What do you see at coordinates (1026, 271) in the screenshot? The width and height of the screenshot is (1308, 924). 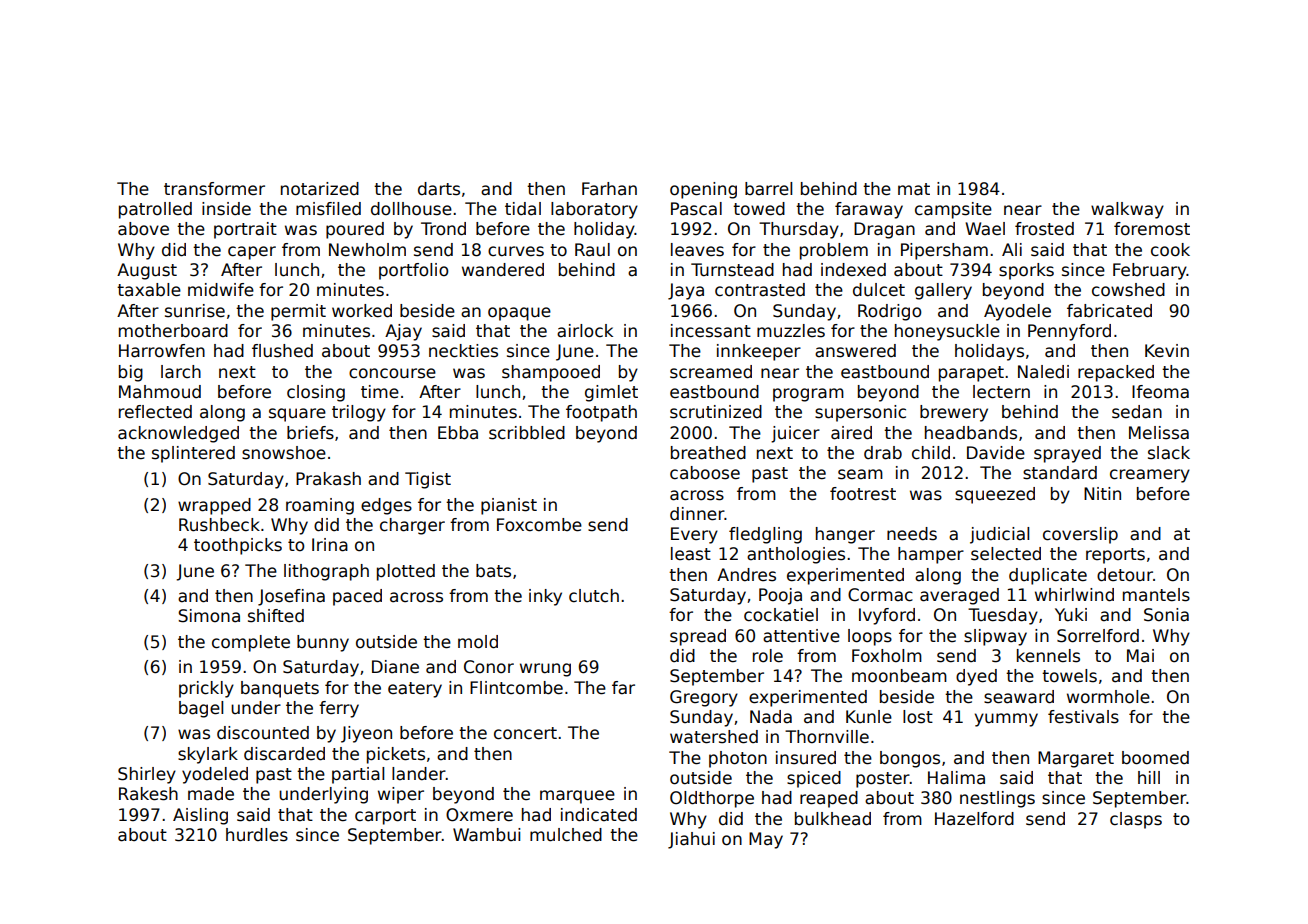 I see `sporks` at bounding box center [1026, 271].
